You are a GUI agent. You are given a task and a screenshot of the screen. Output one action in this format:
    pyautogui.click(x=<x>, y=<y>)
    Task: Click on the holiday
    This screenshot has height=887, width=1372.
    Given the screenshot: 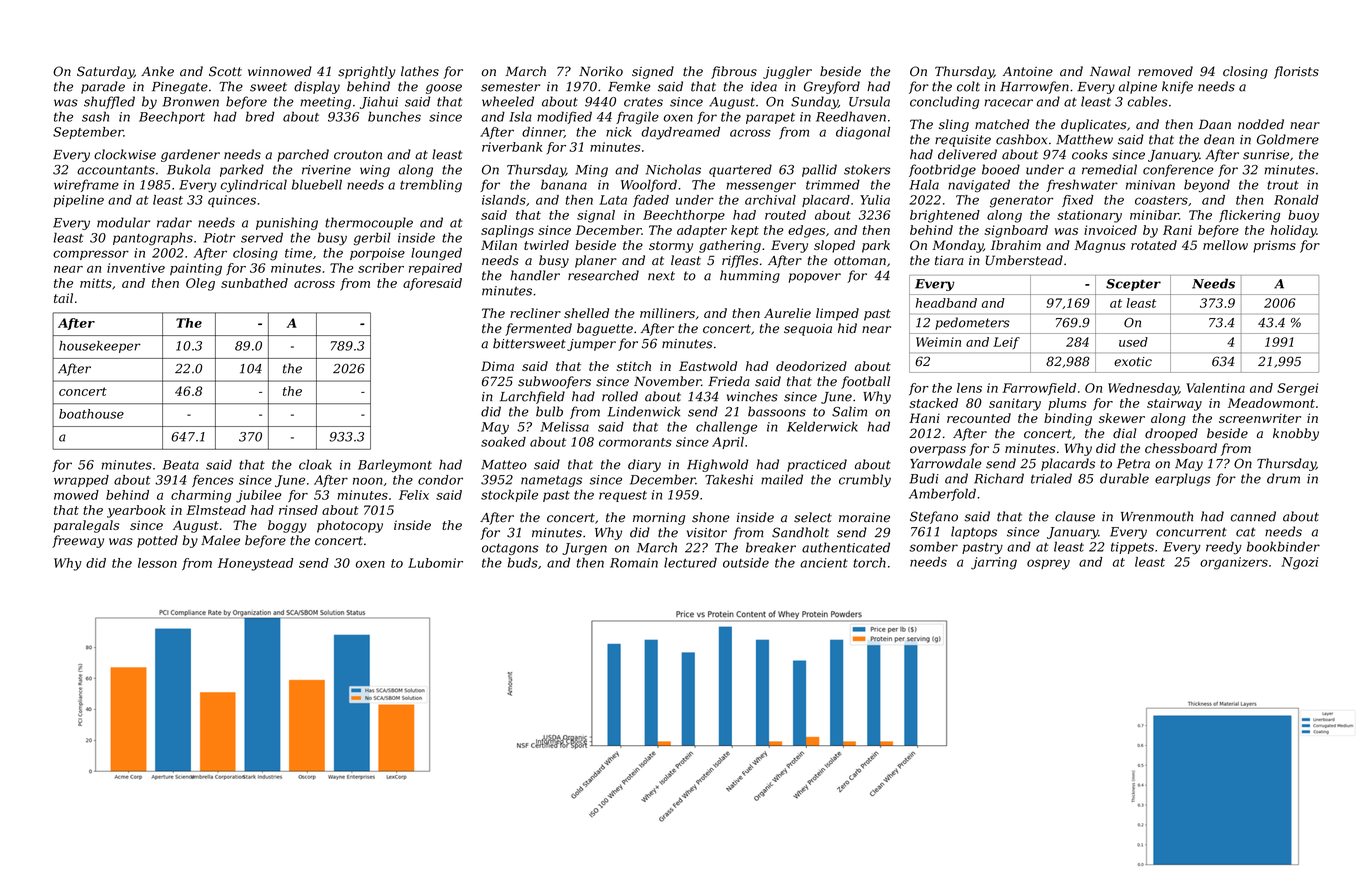 What is the action you would take?
    pyautogui.click(x=1293, y=231)
